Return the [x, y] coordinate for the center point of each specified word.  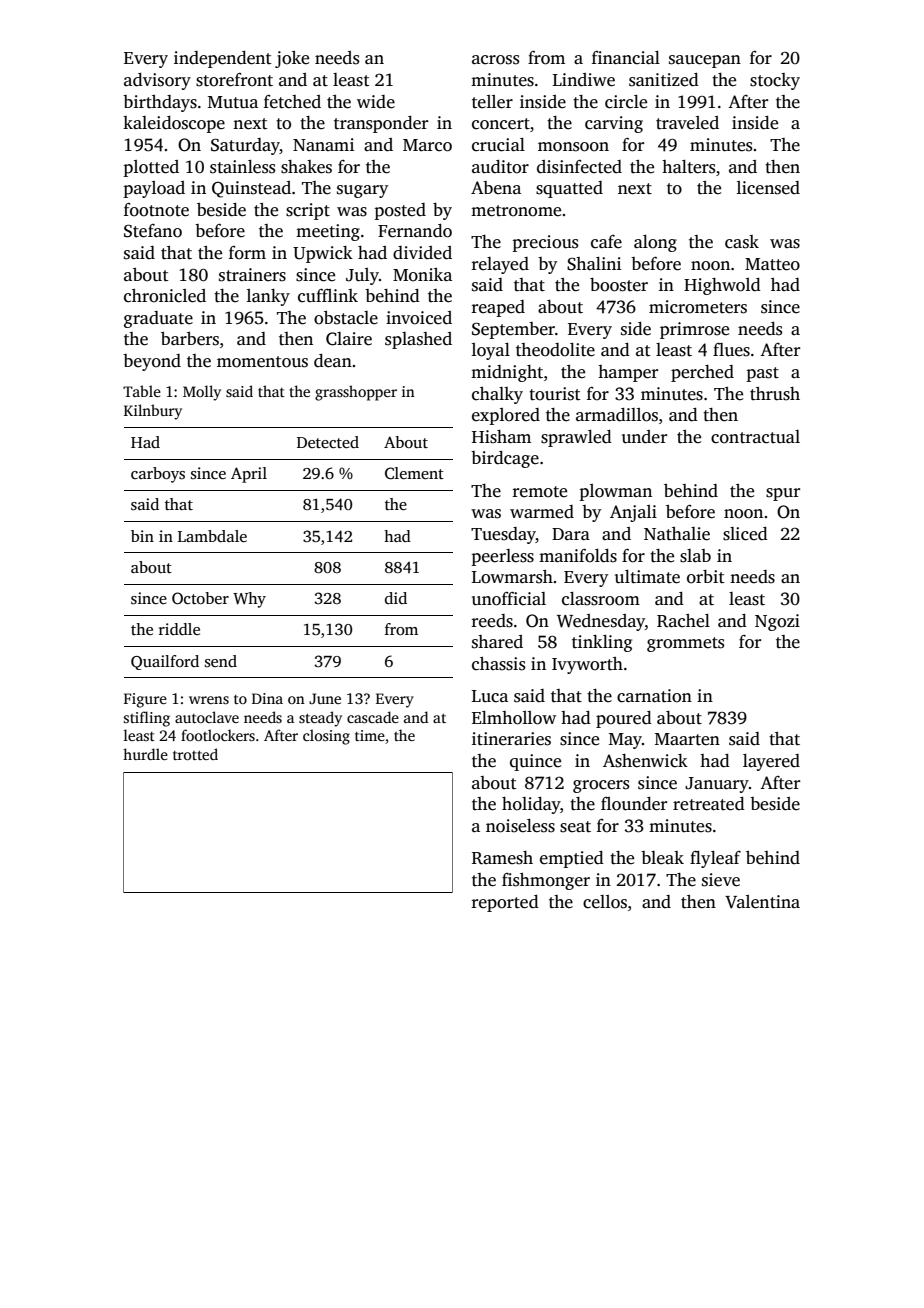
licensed [768, 188]
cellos [605, 902]
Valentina [762, 902]
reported [505, 903]
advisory [157, 81]
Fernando [415, 231]
